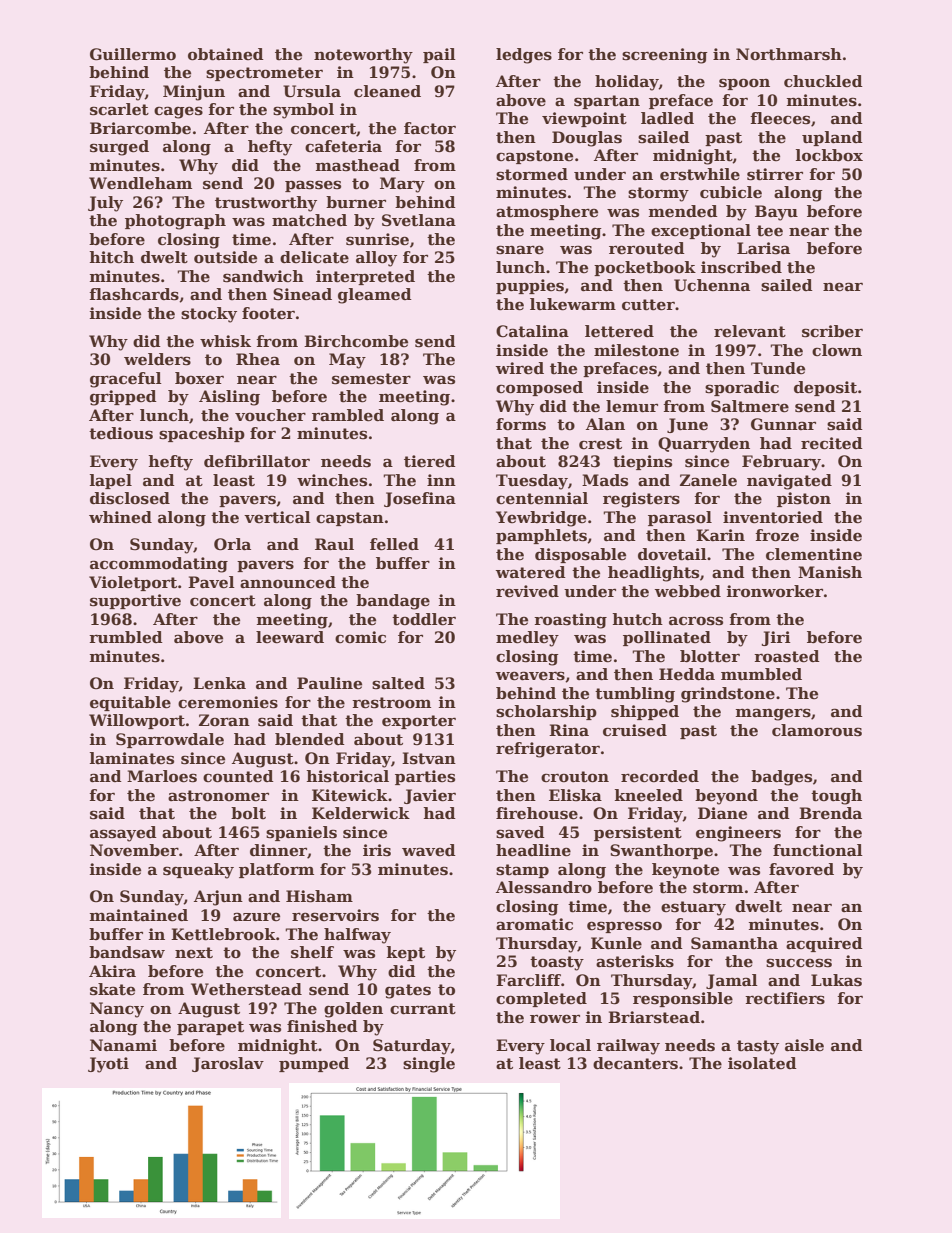 This document has width=952, height=1233. I want to click on obtained, so click(226, 54).
